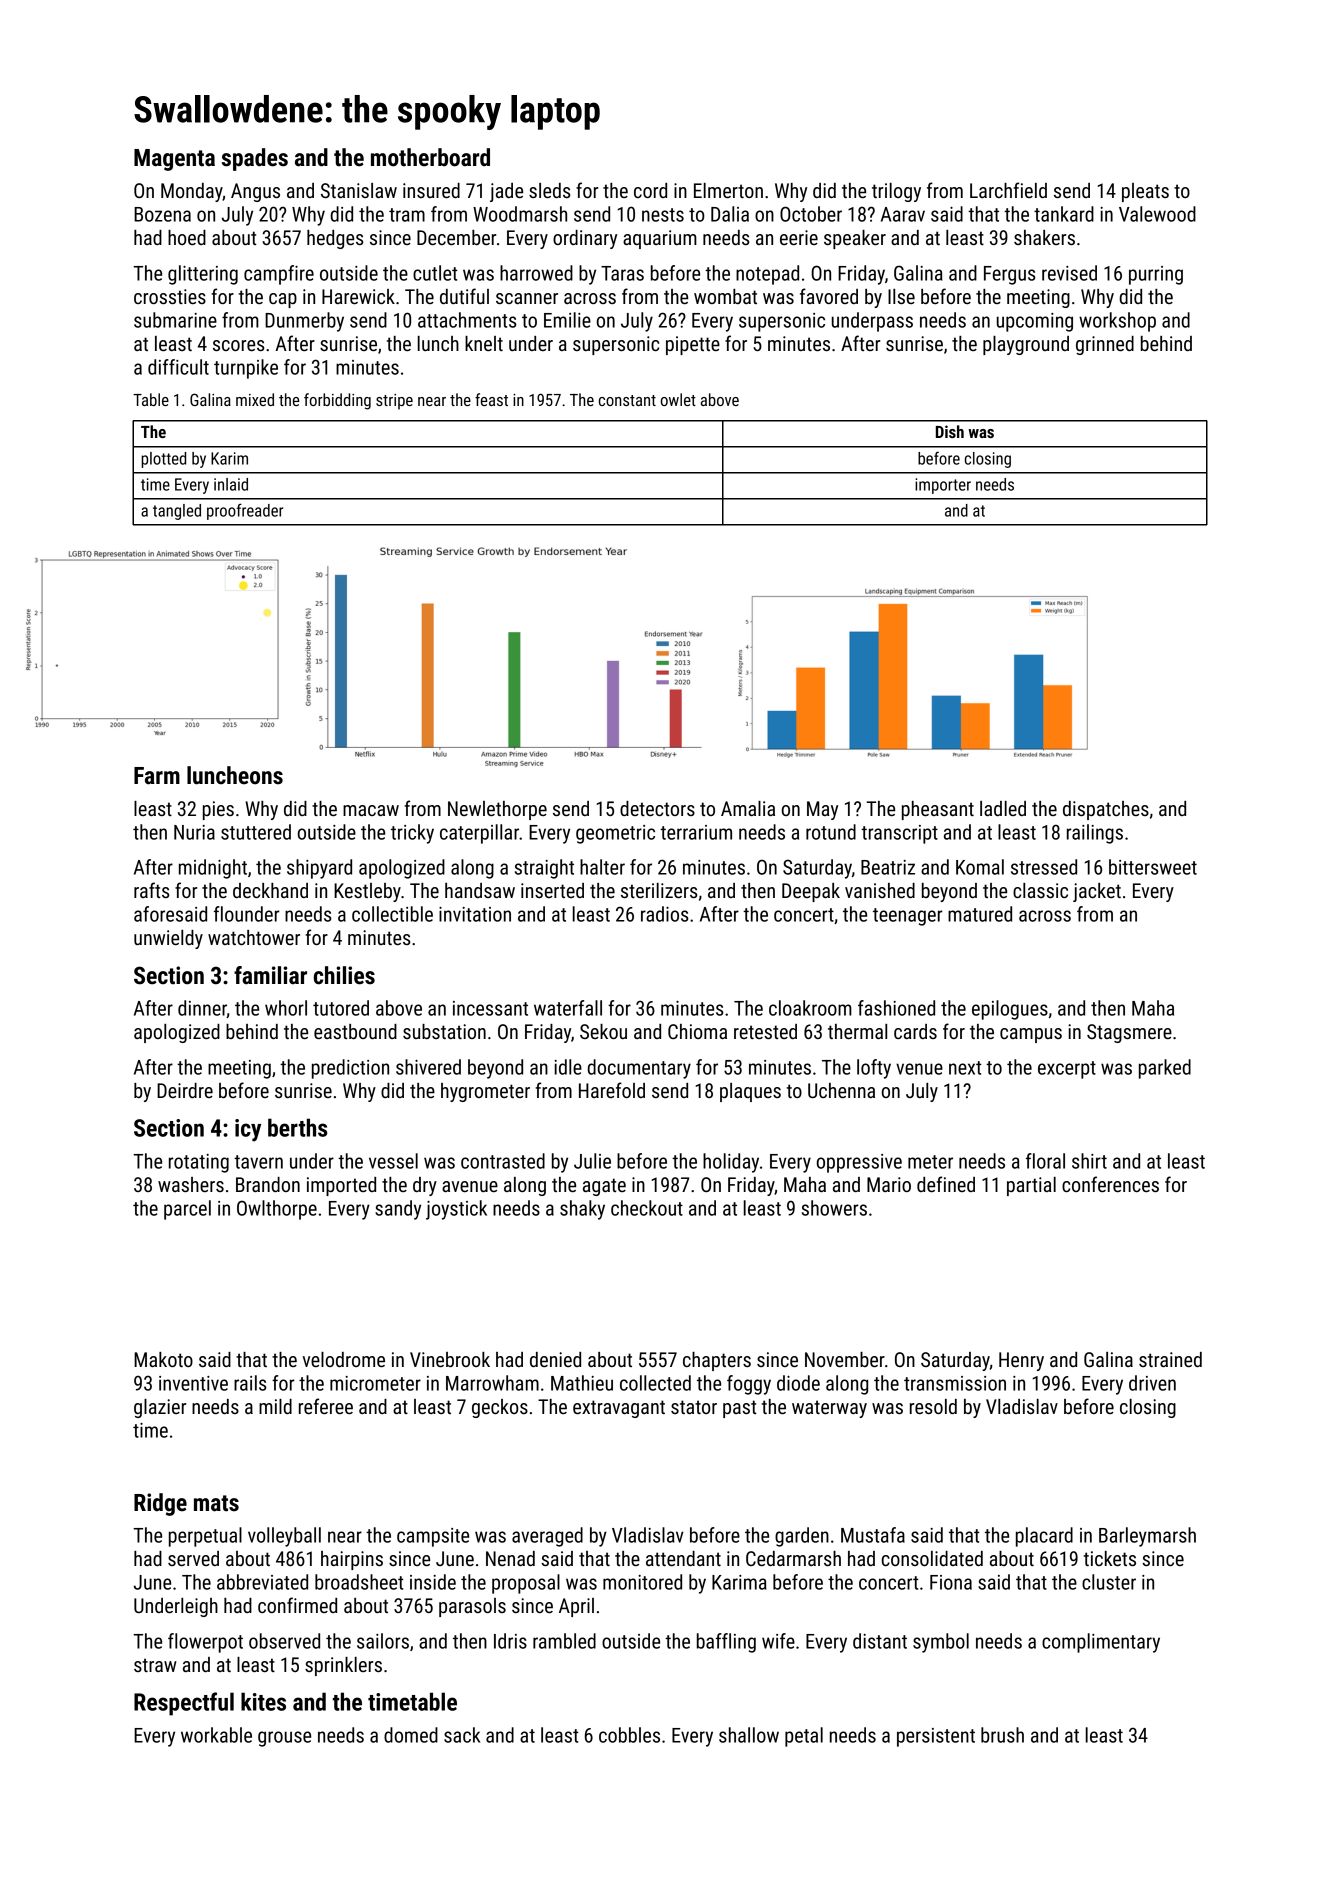 This screenshot has width=1340, height=1895. I want to click on favored, so click(829, 296).
